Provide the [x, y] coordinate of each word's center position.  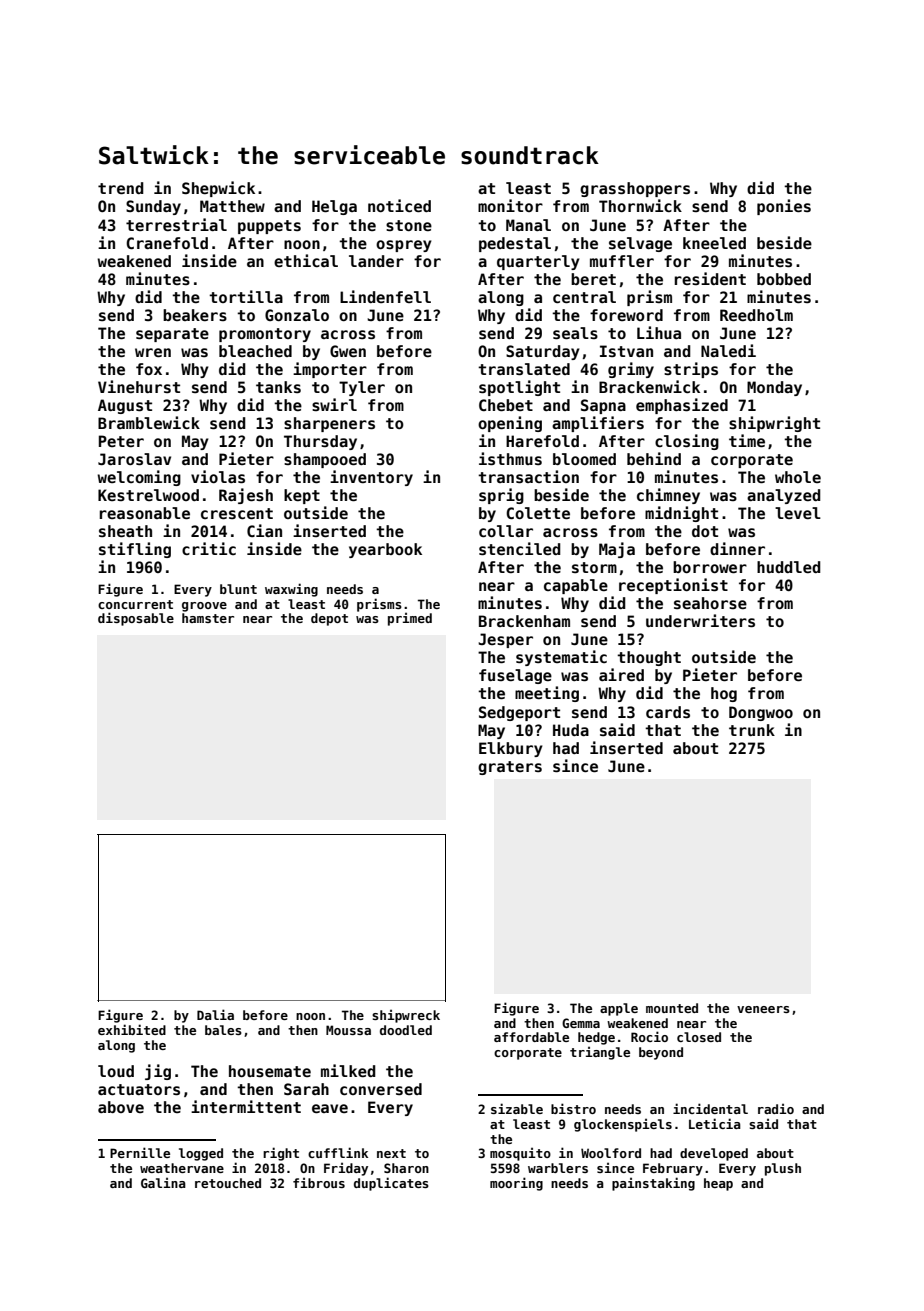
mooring [516, 1184]
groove [204, 607]
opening [510, 424]
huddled [789, 567]
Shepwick [218, 189]
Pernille [140, 1152]
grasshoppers [635, 189]
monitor [510, 205]
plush [783, 1169]
